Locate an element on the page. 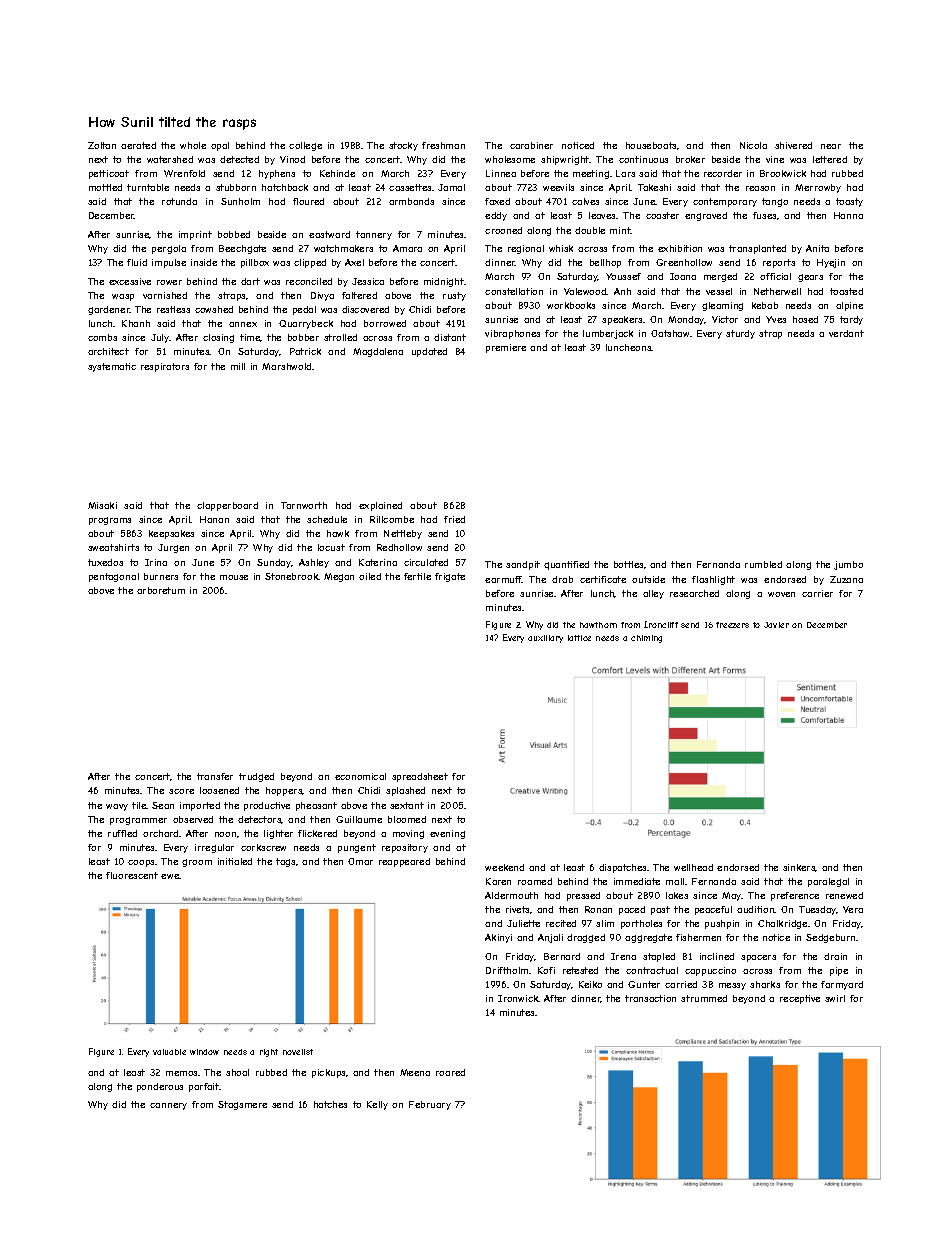  fuses is located at coordinates (764, 215).
